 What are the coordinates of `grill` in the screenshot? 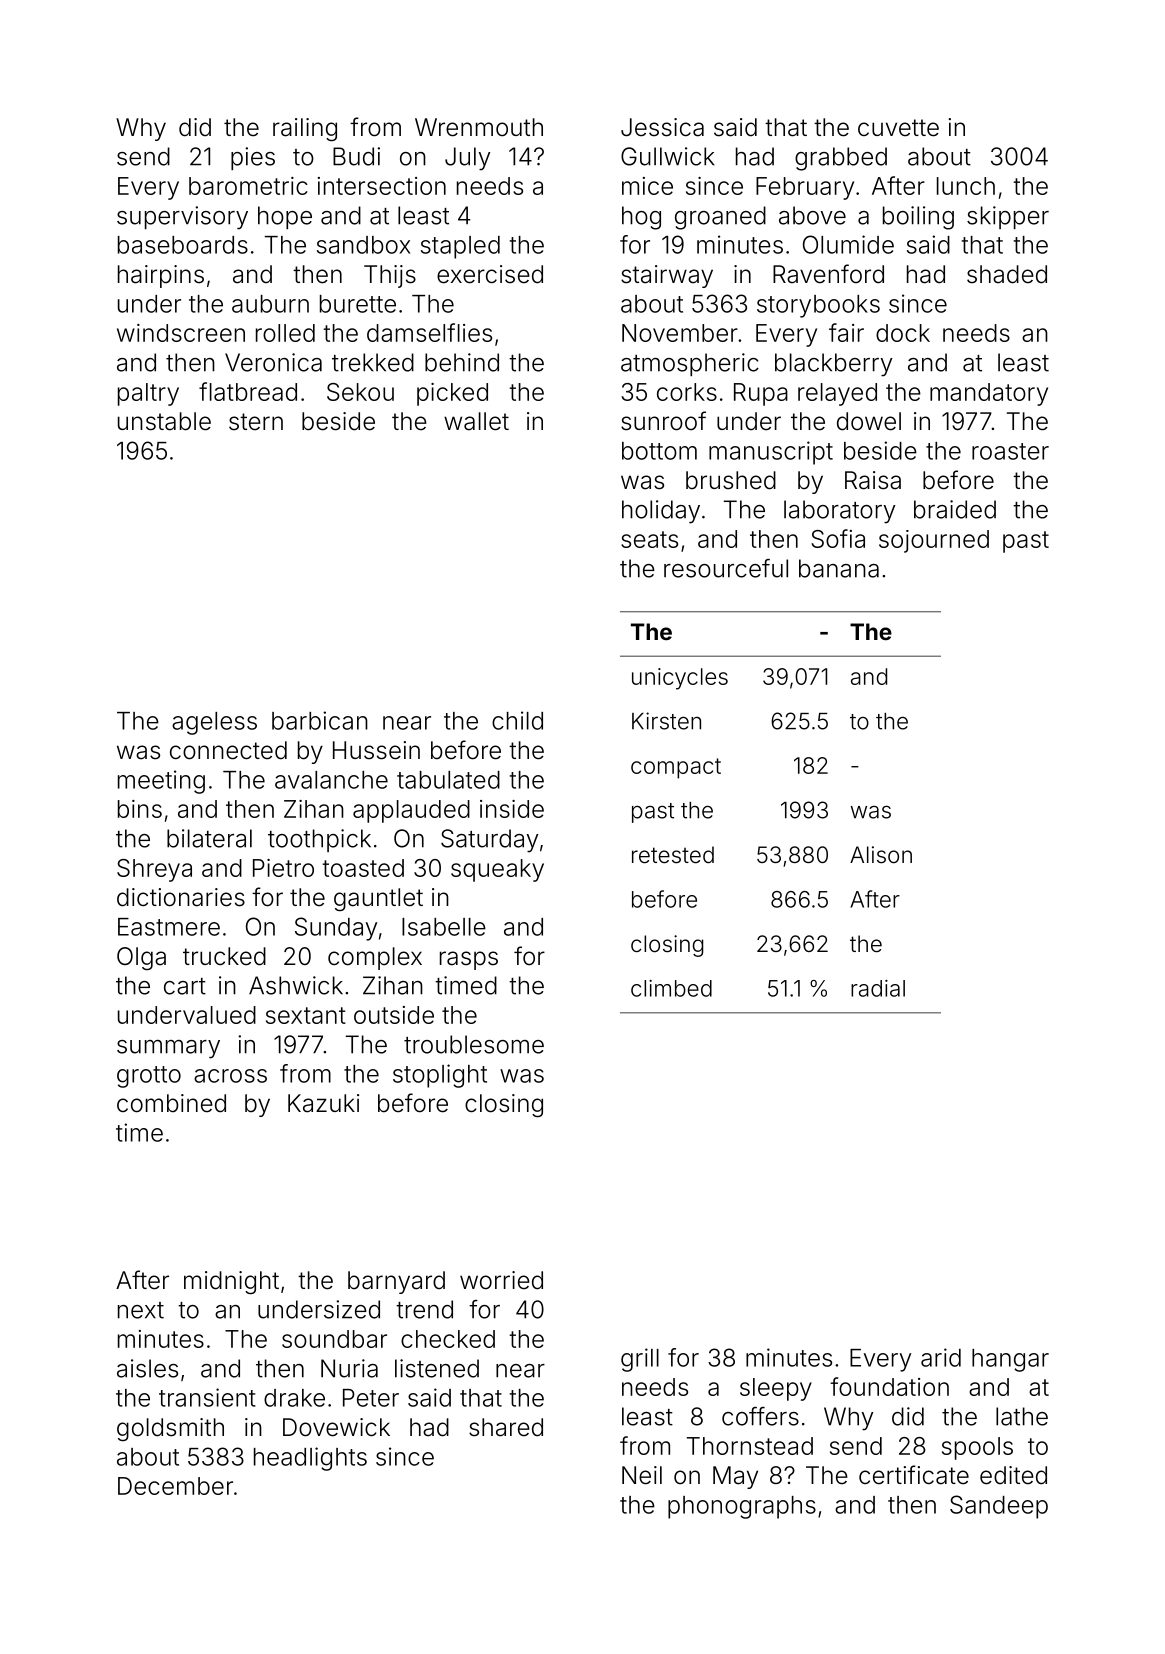 It's located at (640, 1360).
